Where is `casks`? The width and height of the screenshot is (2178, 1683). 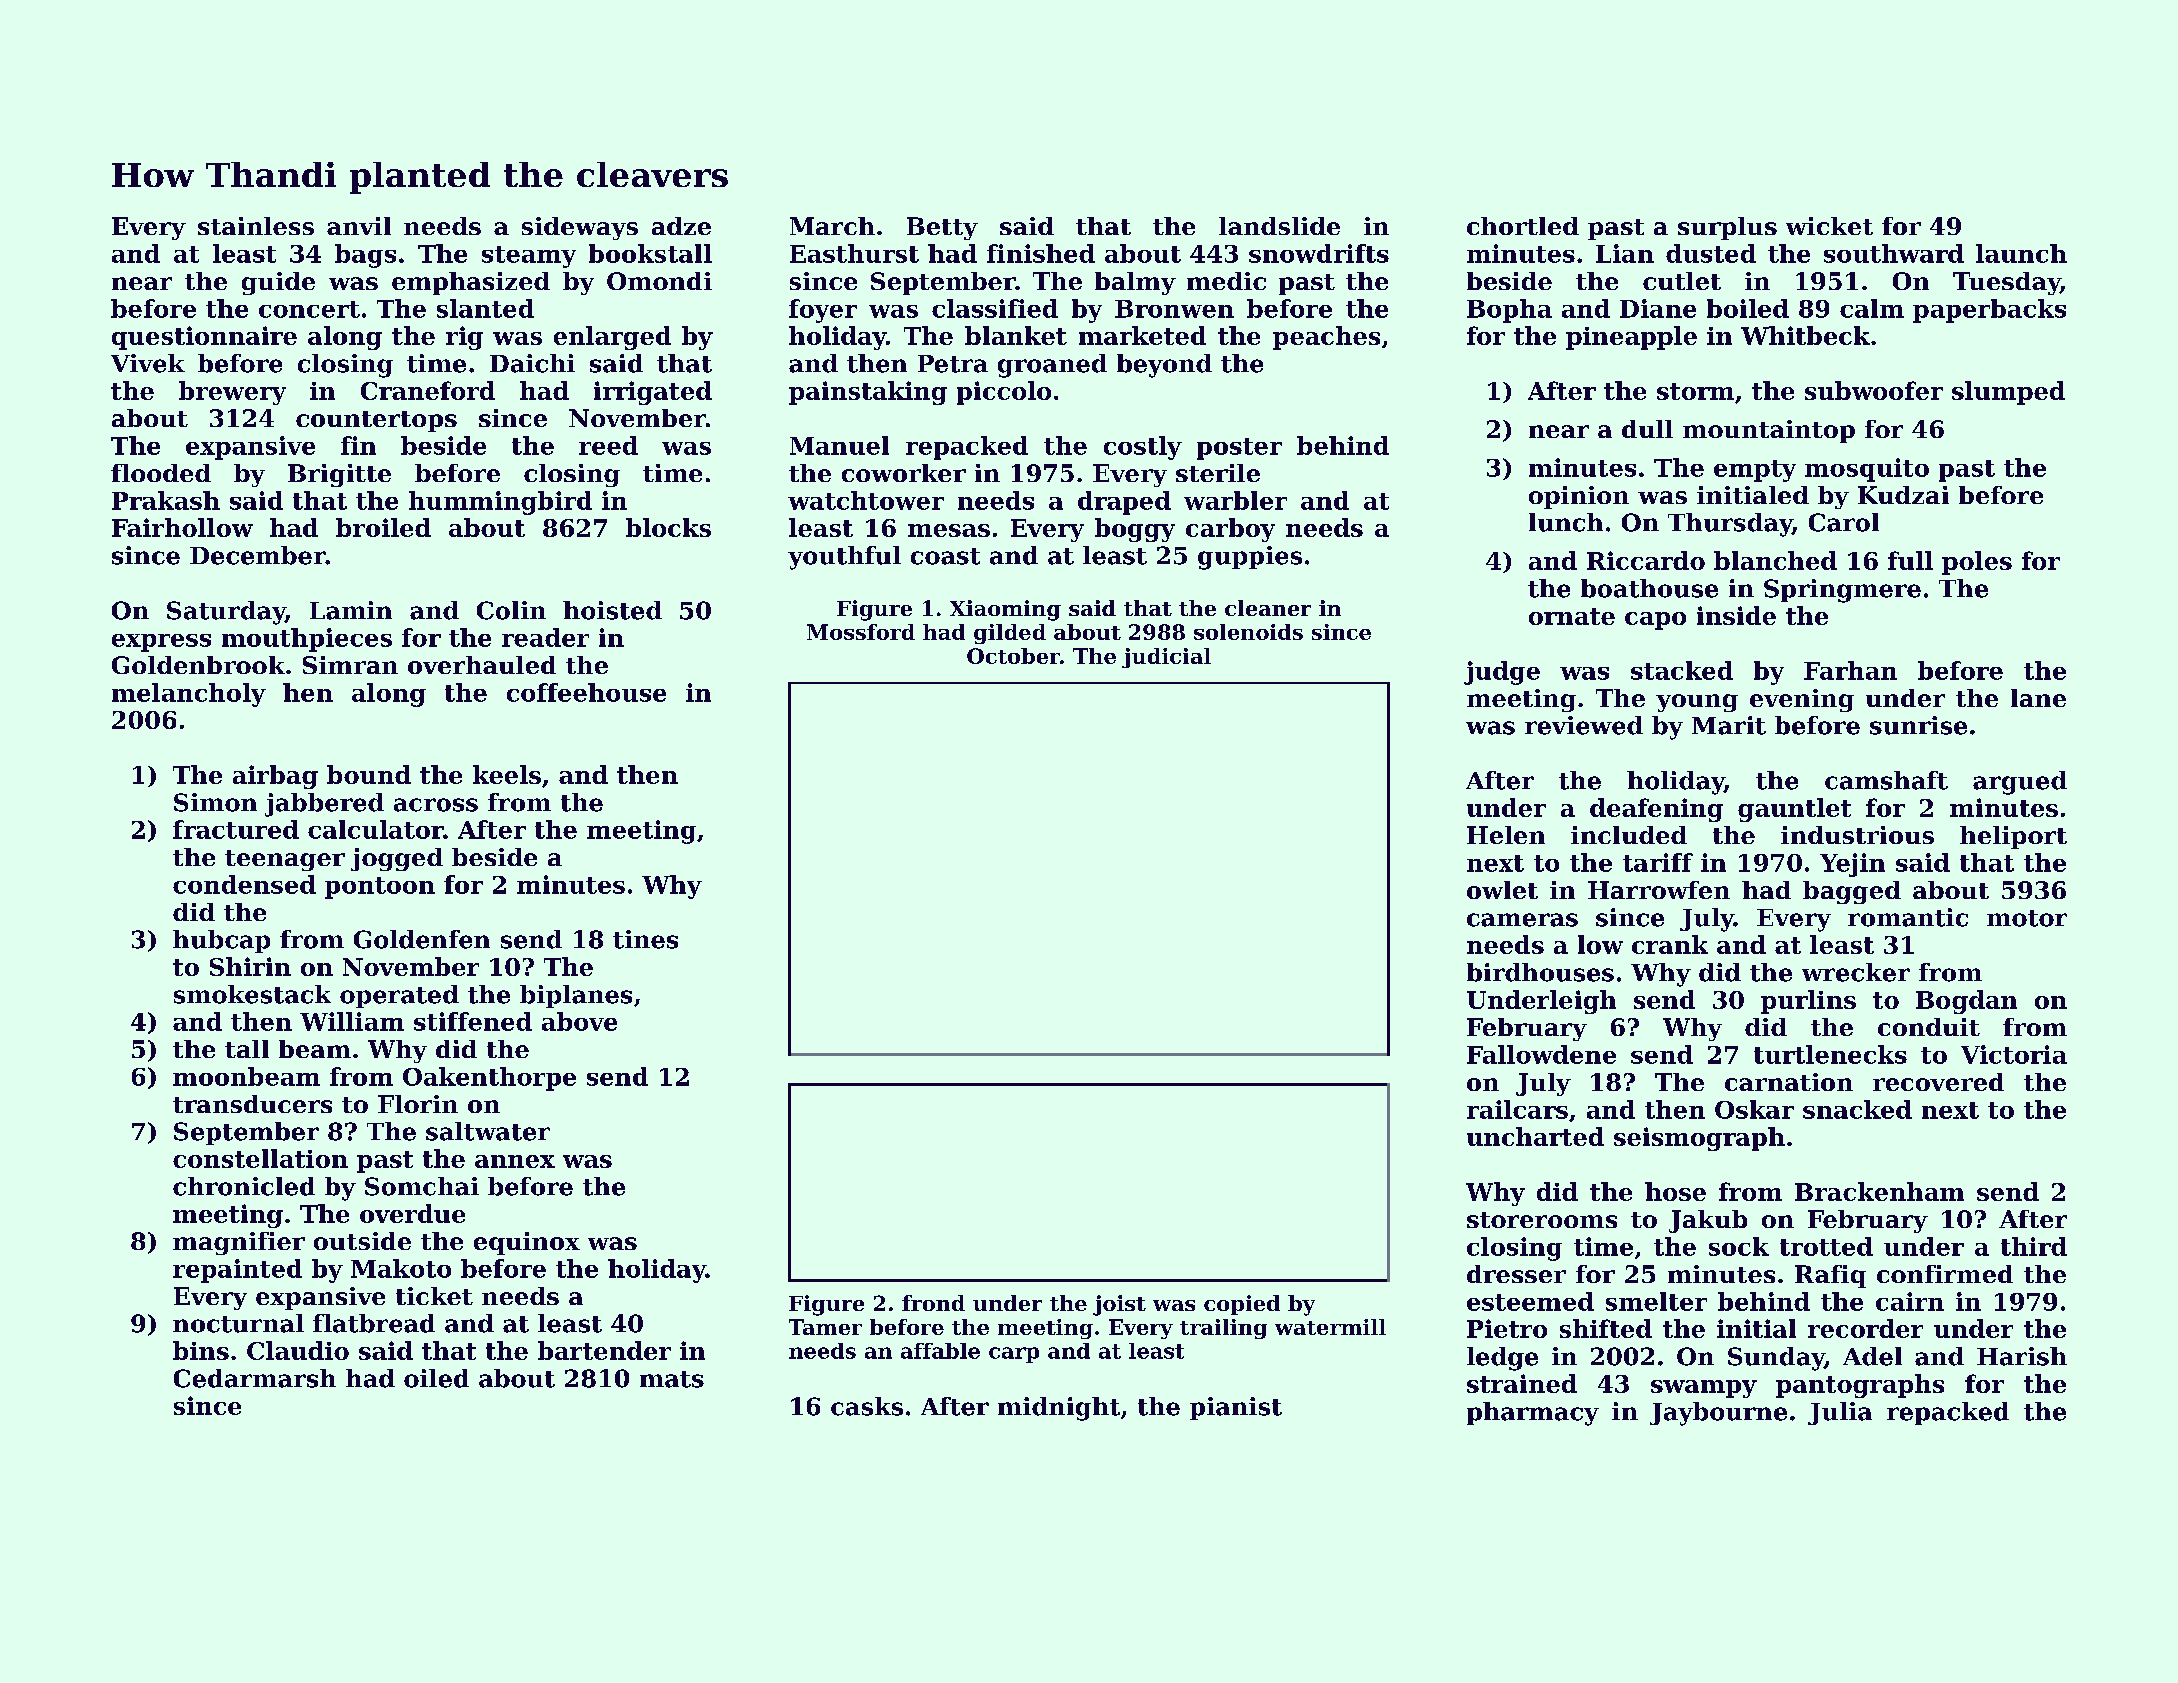 casks is located at coordinates (867, 1406).
